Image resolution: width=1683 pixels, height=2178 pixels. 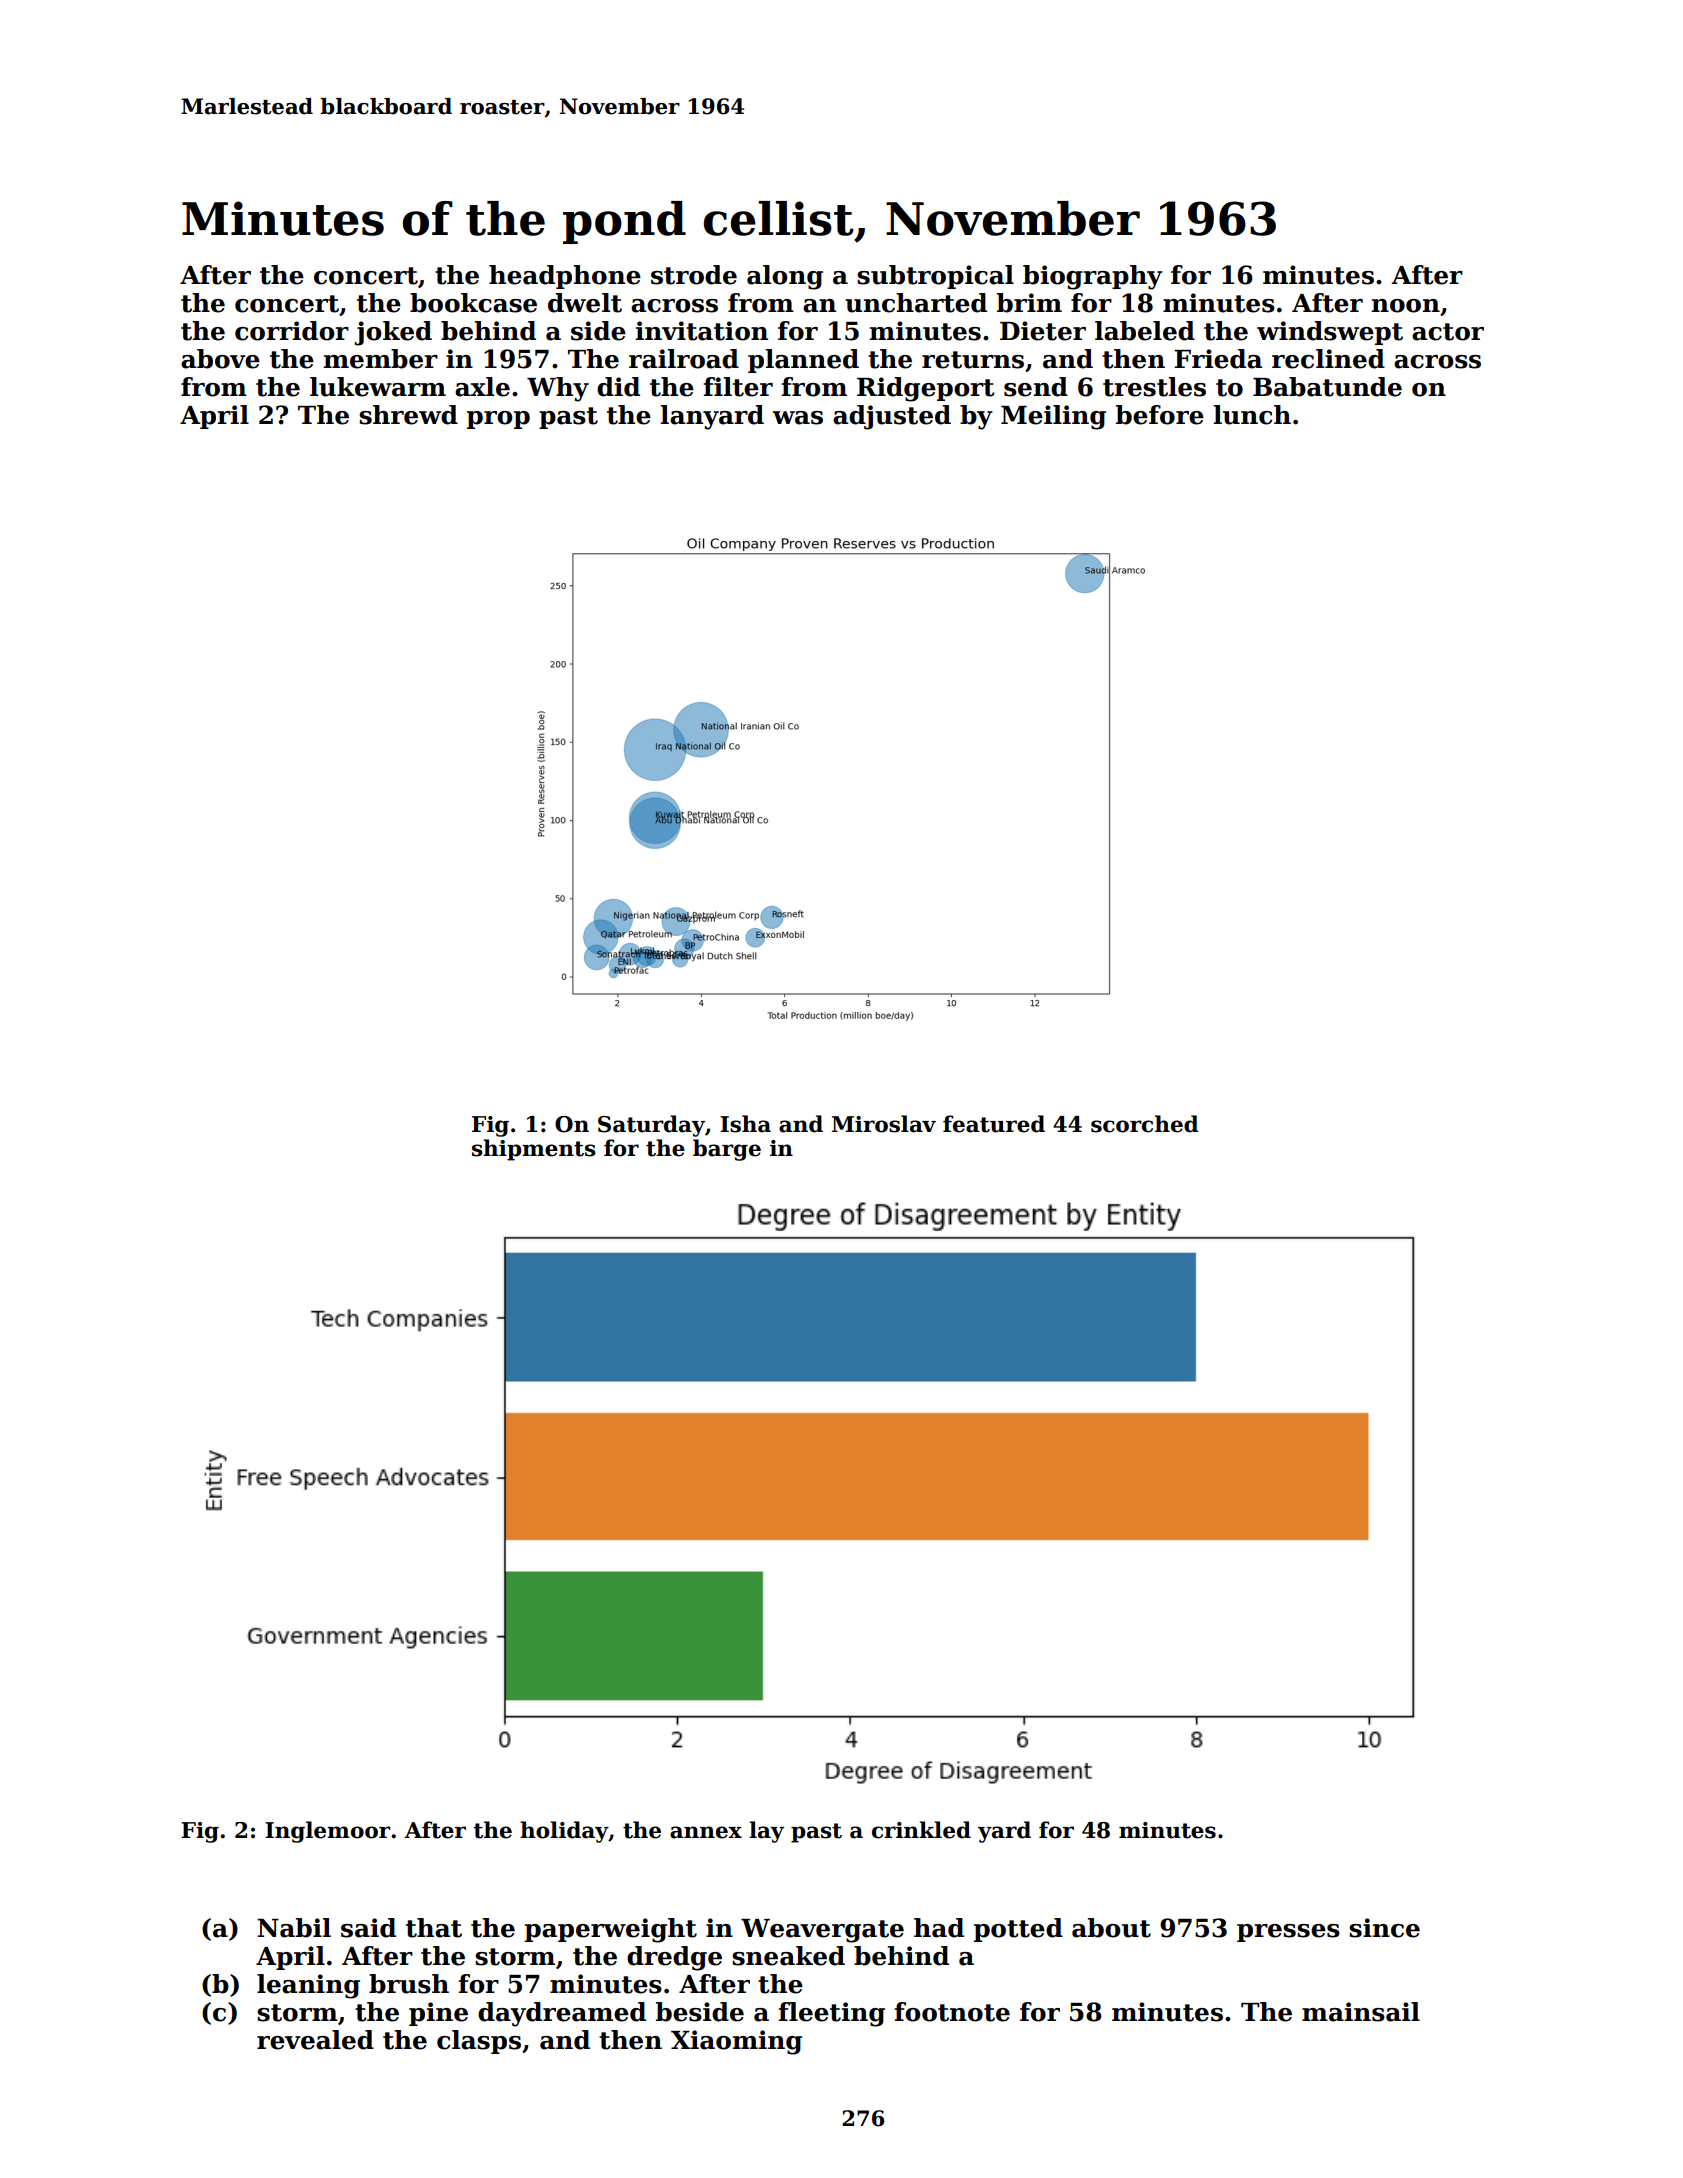 I want to click on Miroslav, so click(x=884, y=1124).
